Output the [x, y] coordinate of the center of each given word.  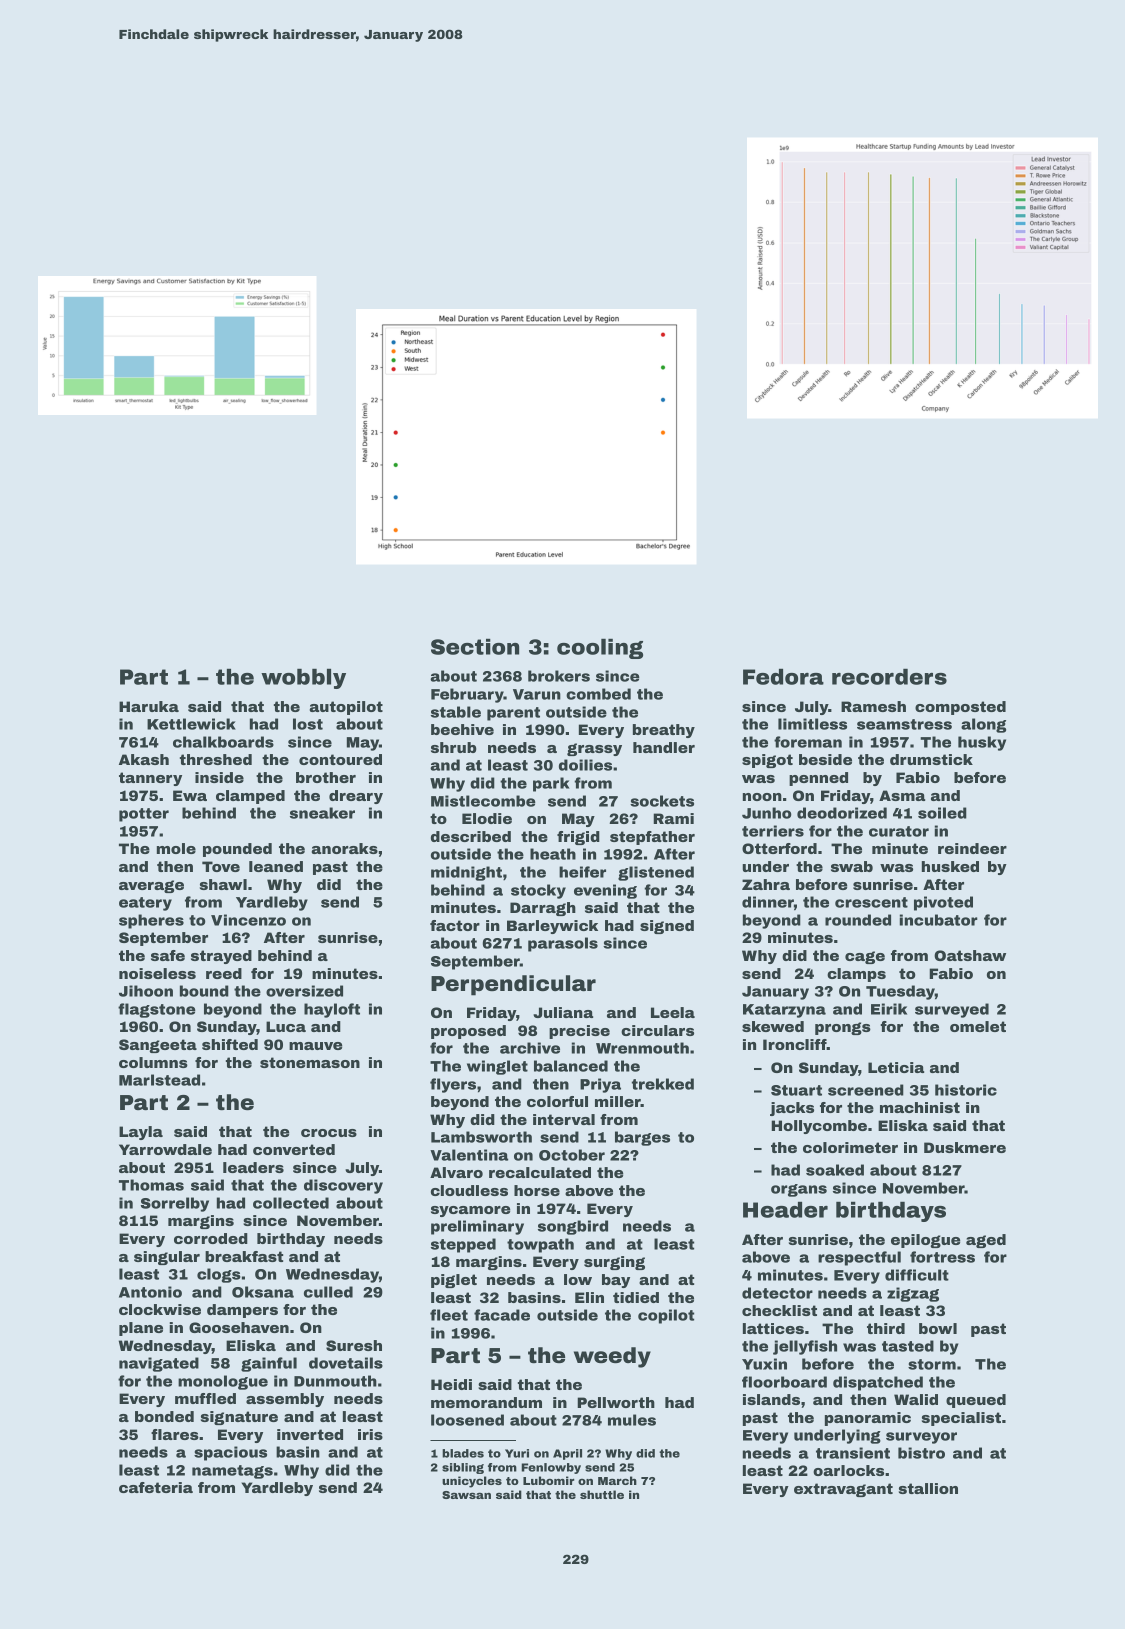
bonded [164, 1416]
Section [475, 647]
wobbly [303, 679]
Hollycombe [819, 1127]
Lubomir [548, 1480]
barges [642, 1138]
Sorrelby [175, 1204]
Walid [916, 1399]
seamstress [904, 724]
